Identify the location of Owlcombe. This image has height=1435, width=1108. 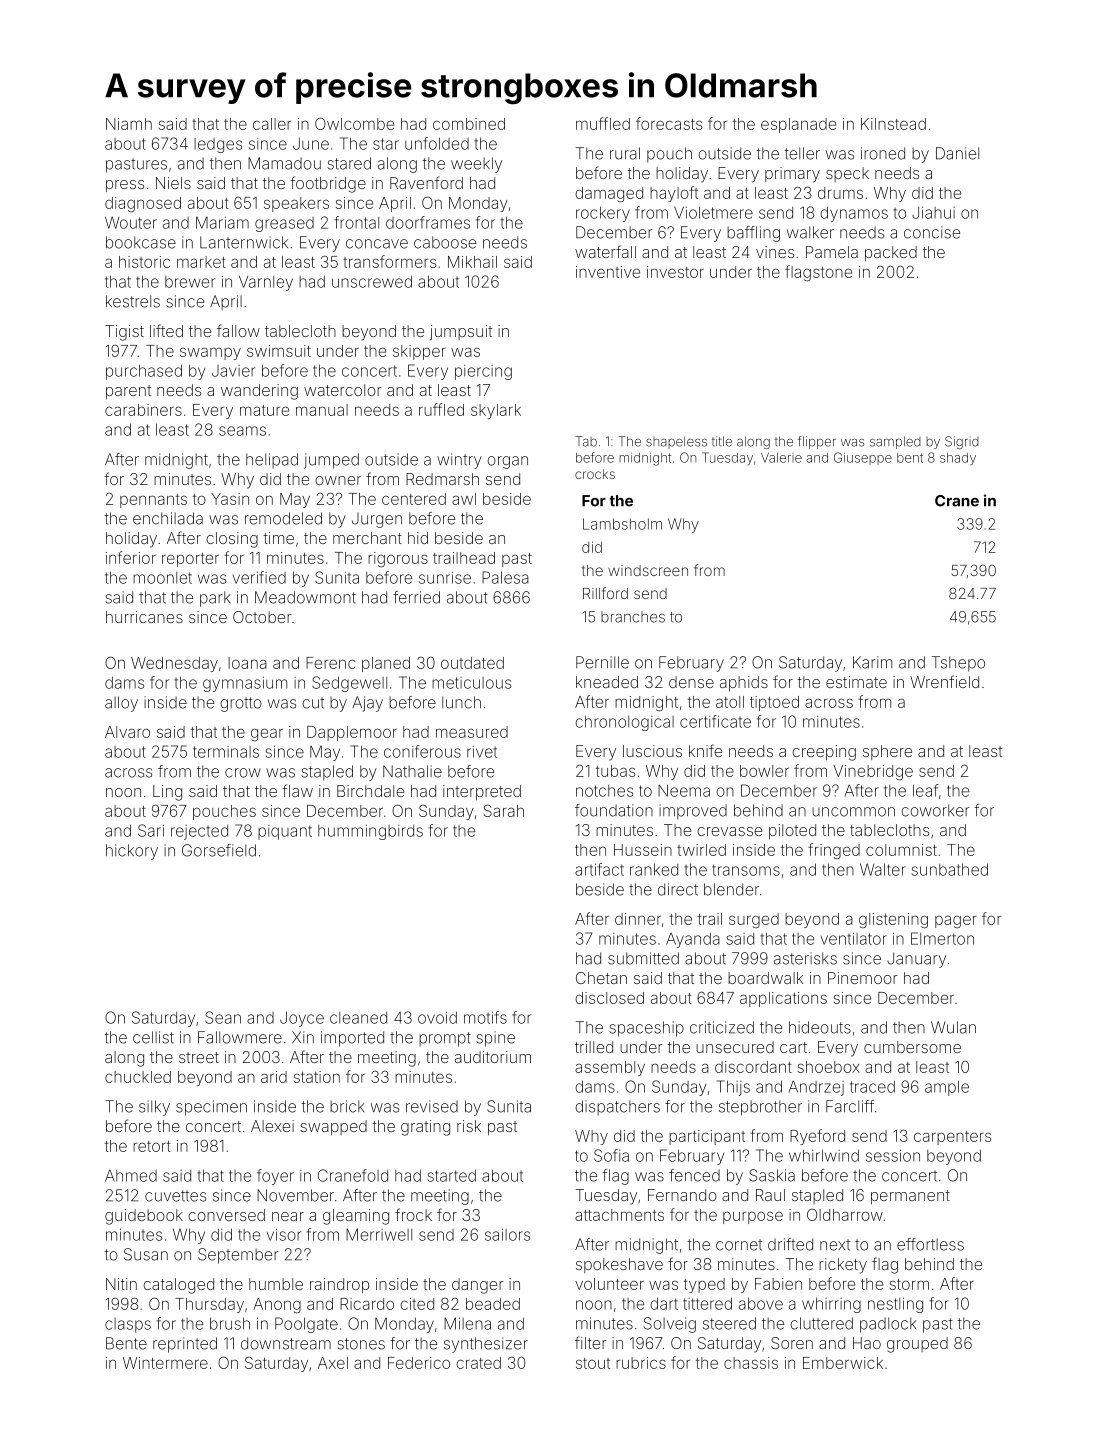
(354, 123).
